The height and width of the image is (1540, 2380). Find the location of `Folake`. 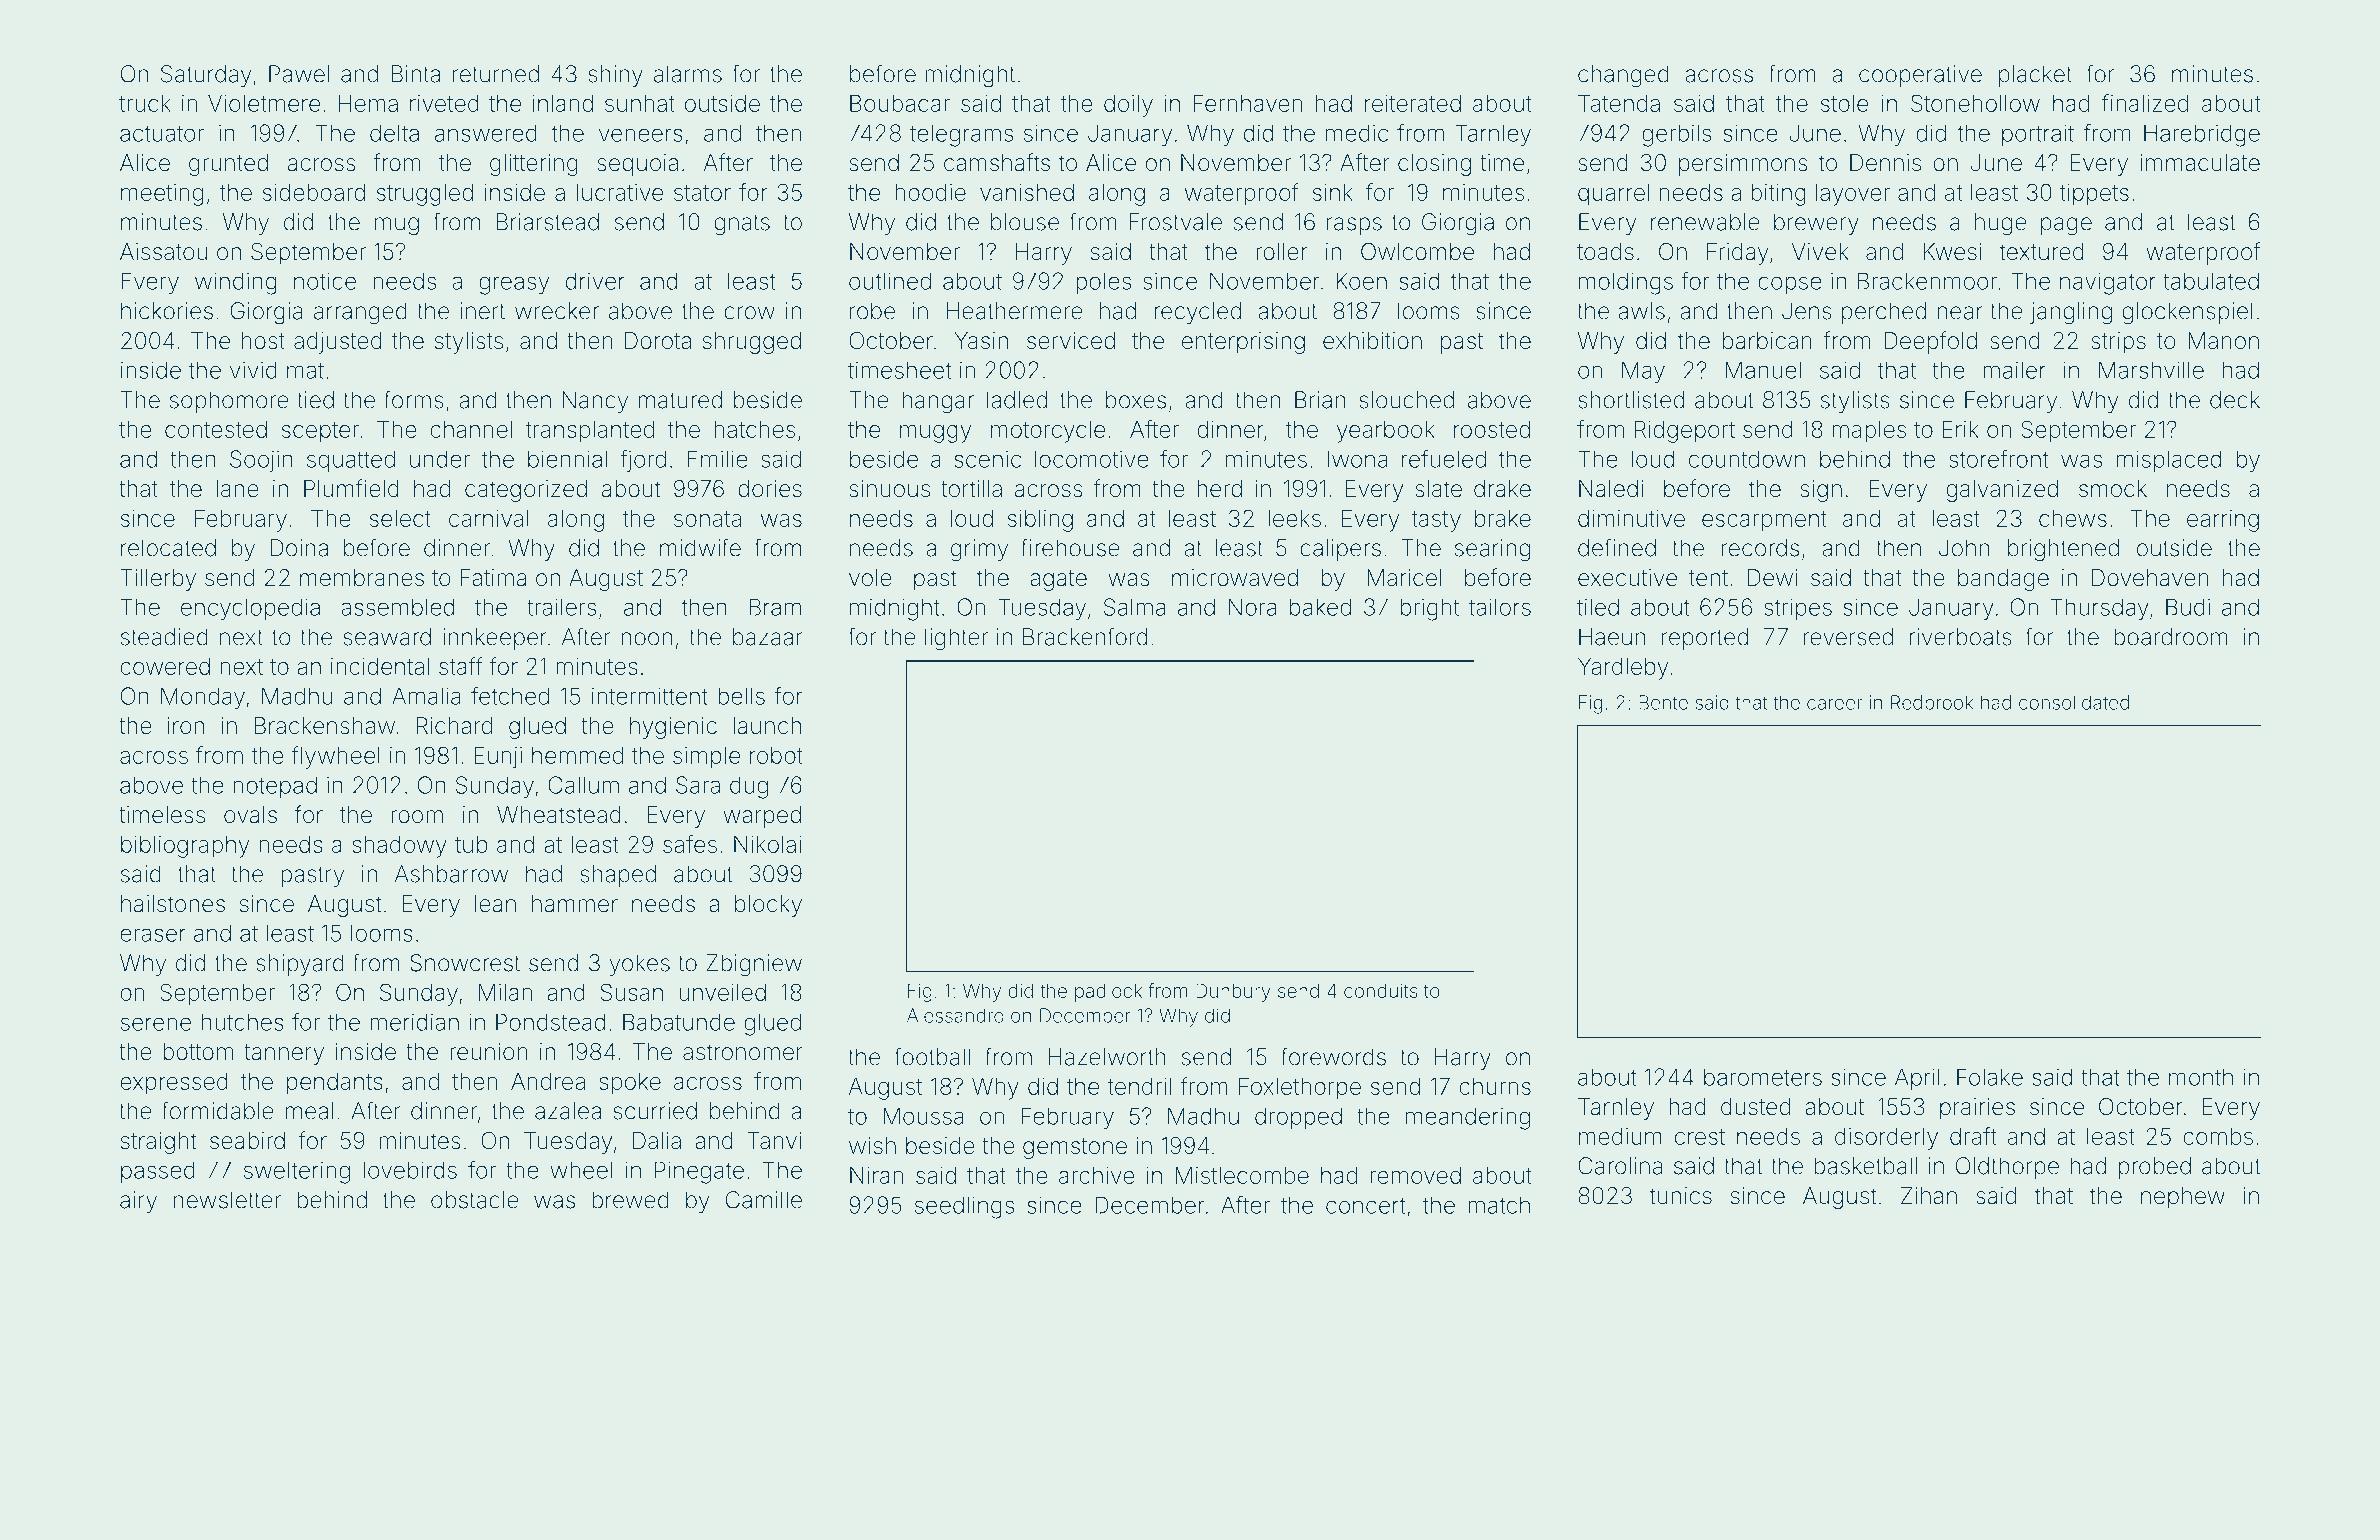

Folake is located at coordinates (1990, 1077).
